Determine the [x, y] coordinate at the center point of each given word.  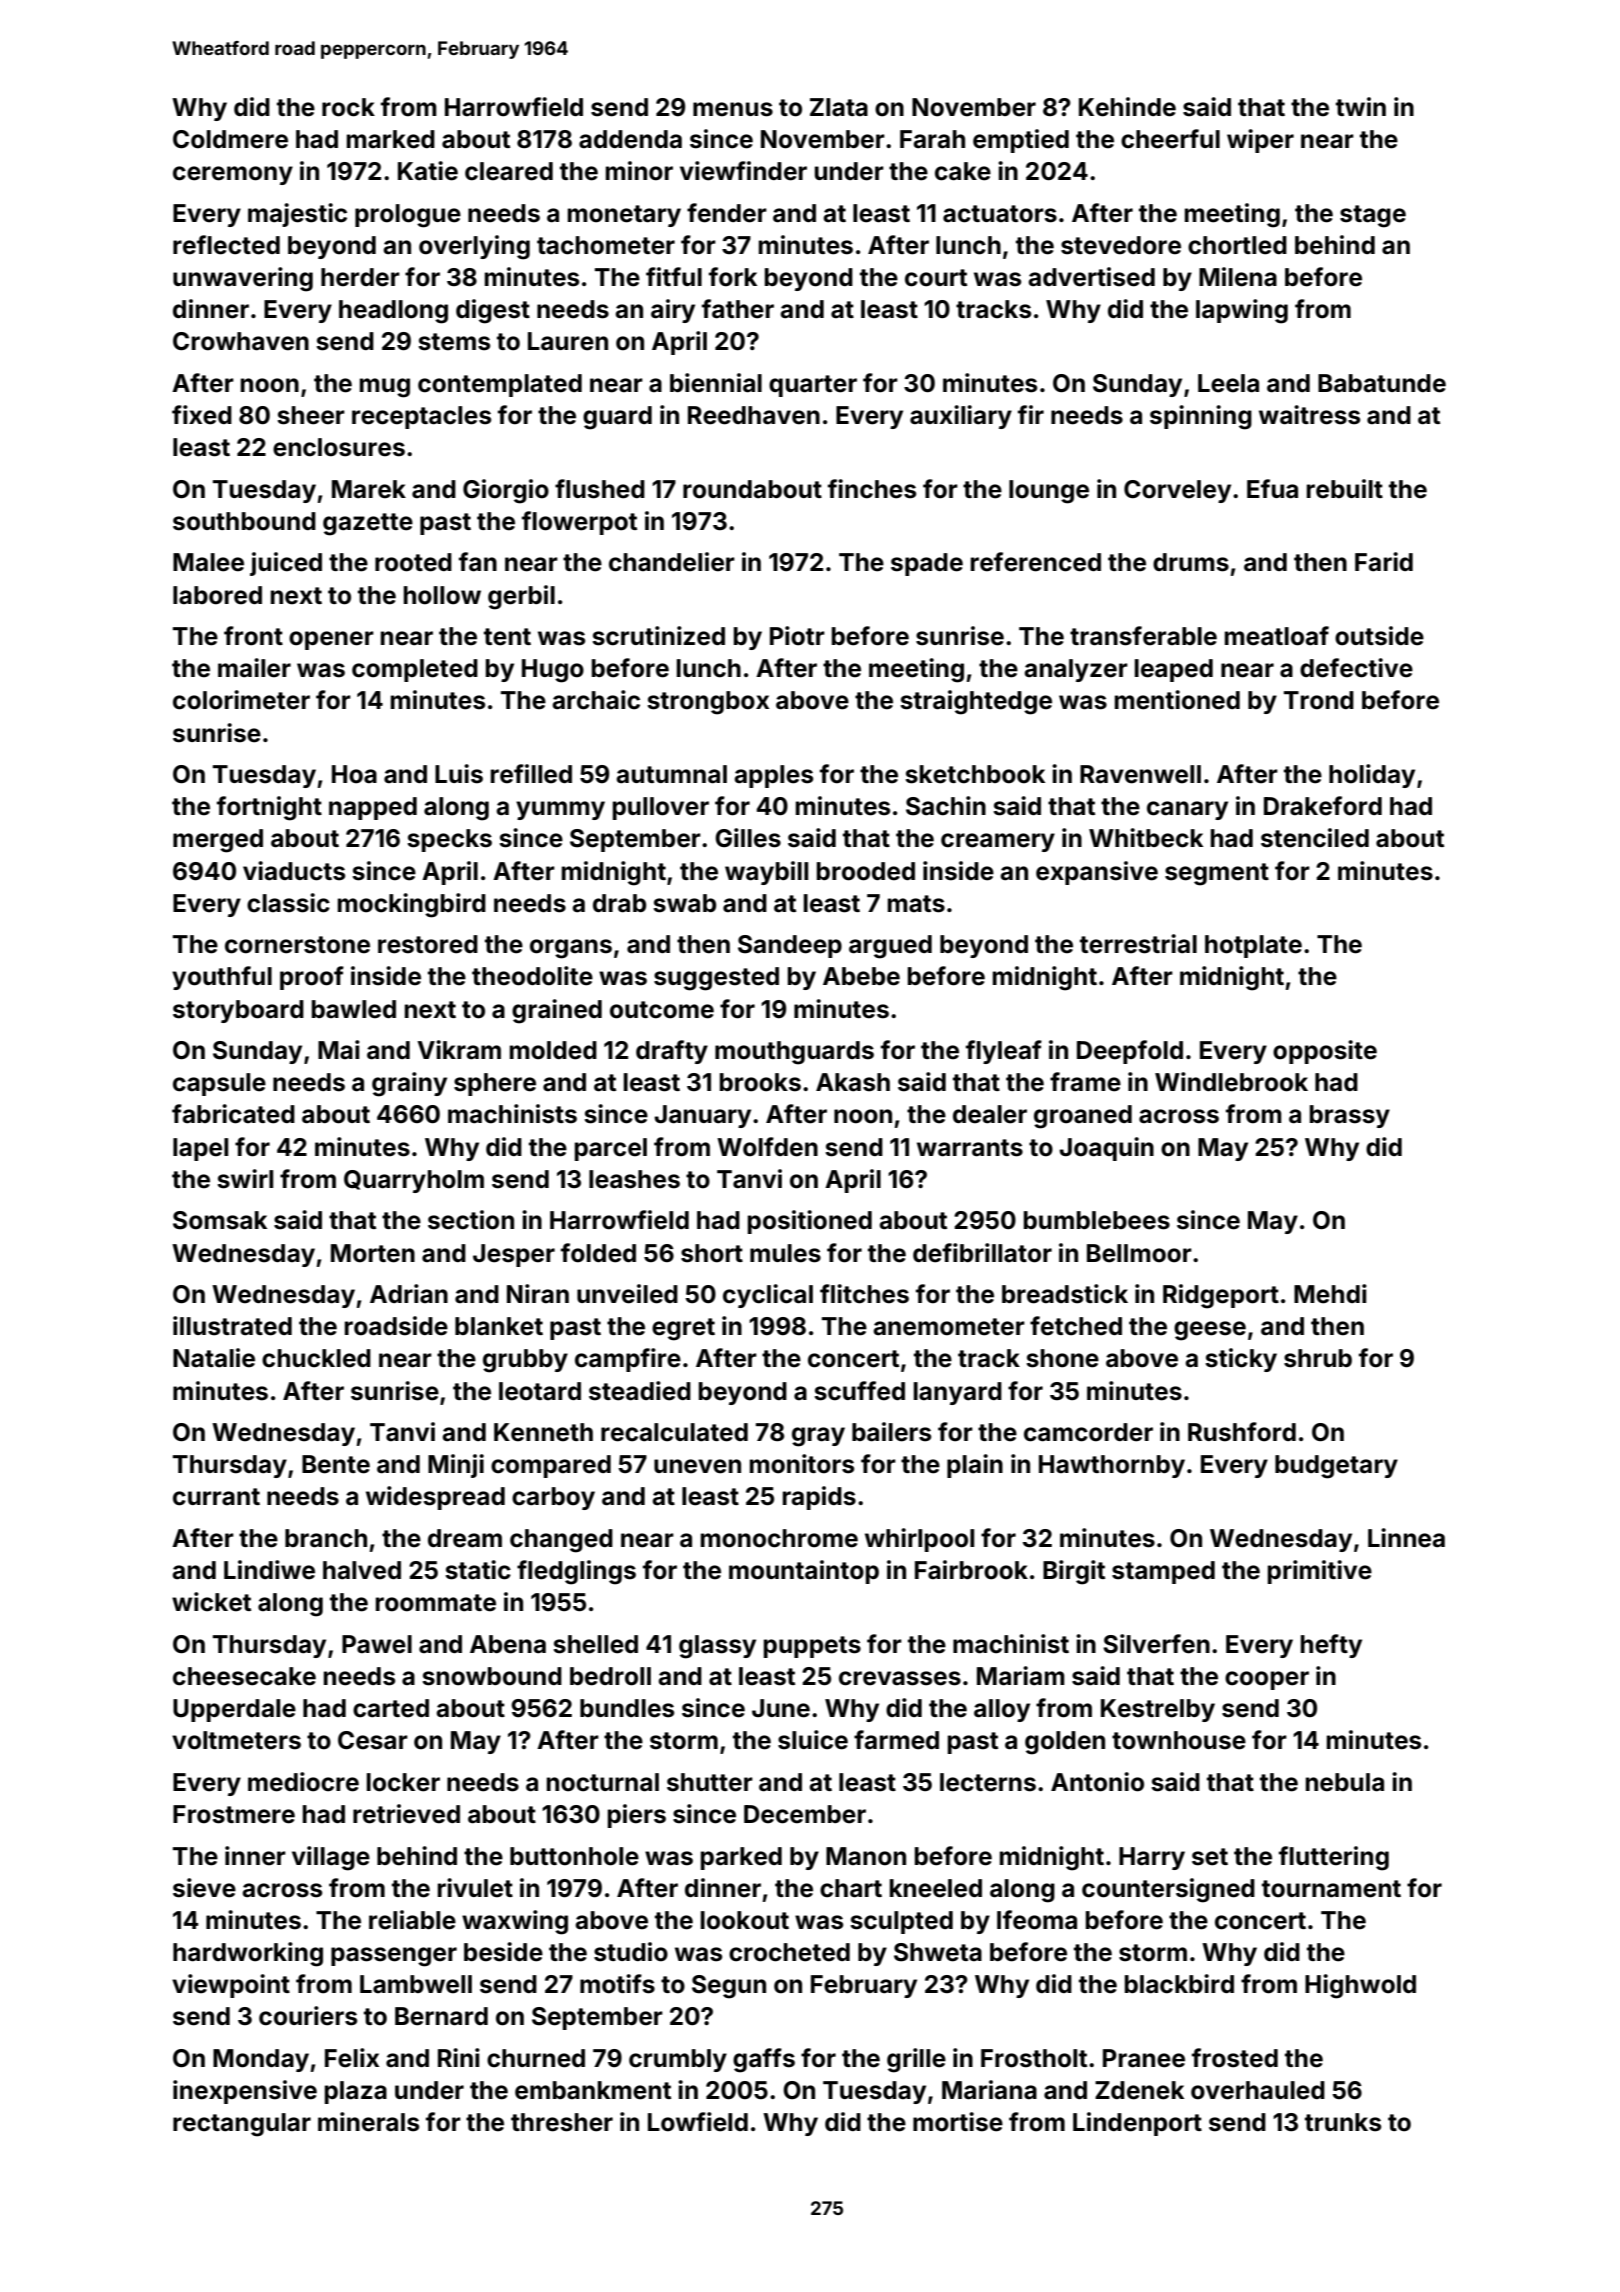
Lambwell [416, 1984]
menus [733, 109]
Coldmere [230, 139]
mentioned [1177, 700]
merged [218, 841]
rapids [819, 1498]
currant [216, 1497]
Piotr [797, 636]
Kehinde [1127, 107]
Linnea [1406, 1538]
